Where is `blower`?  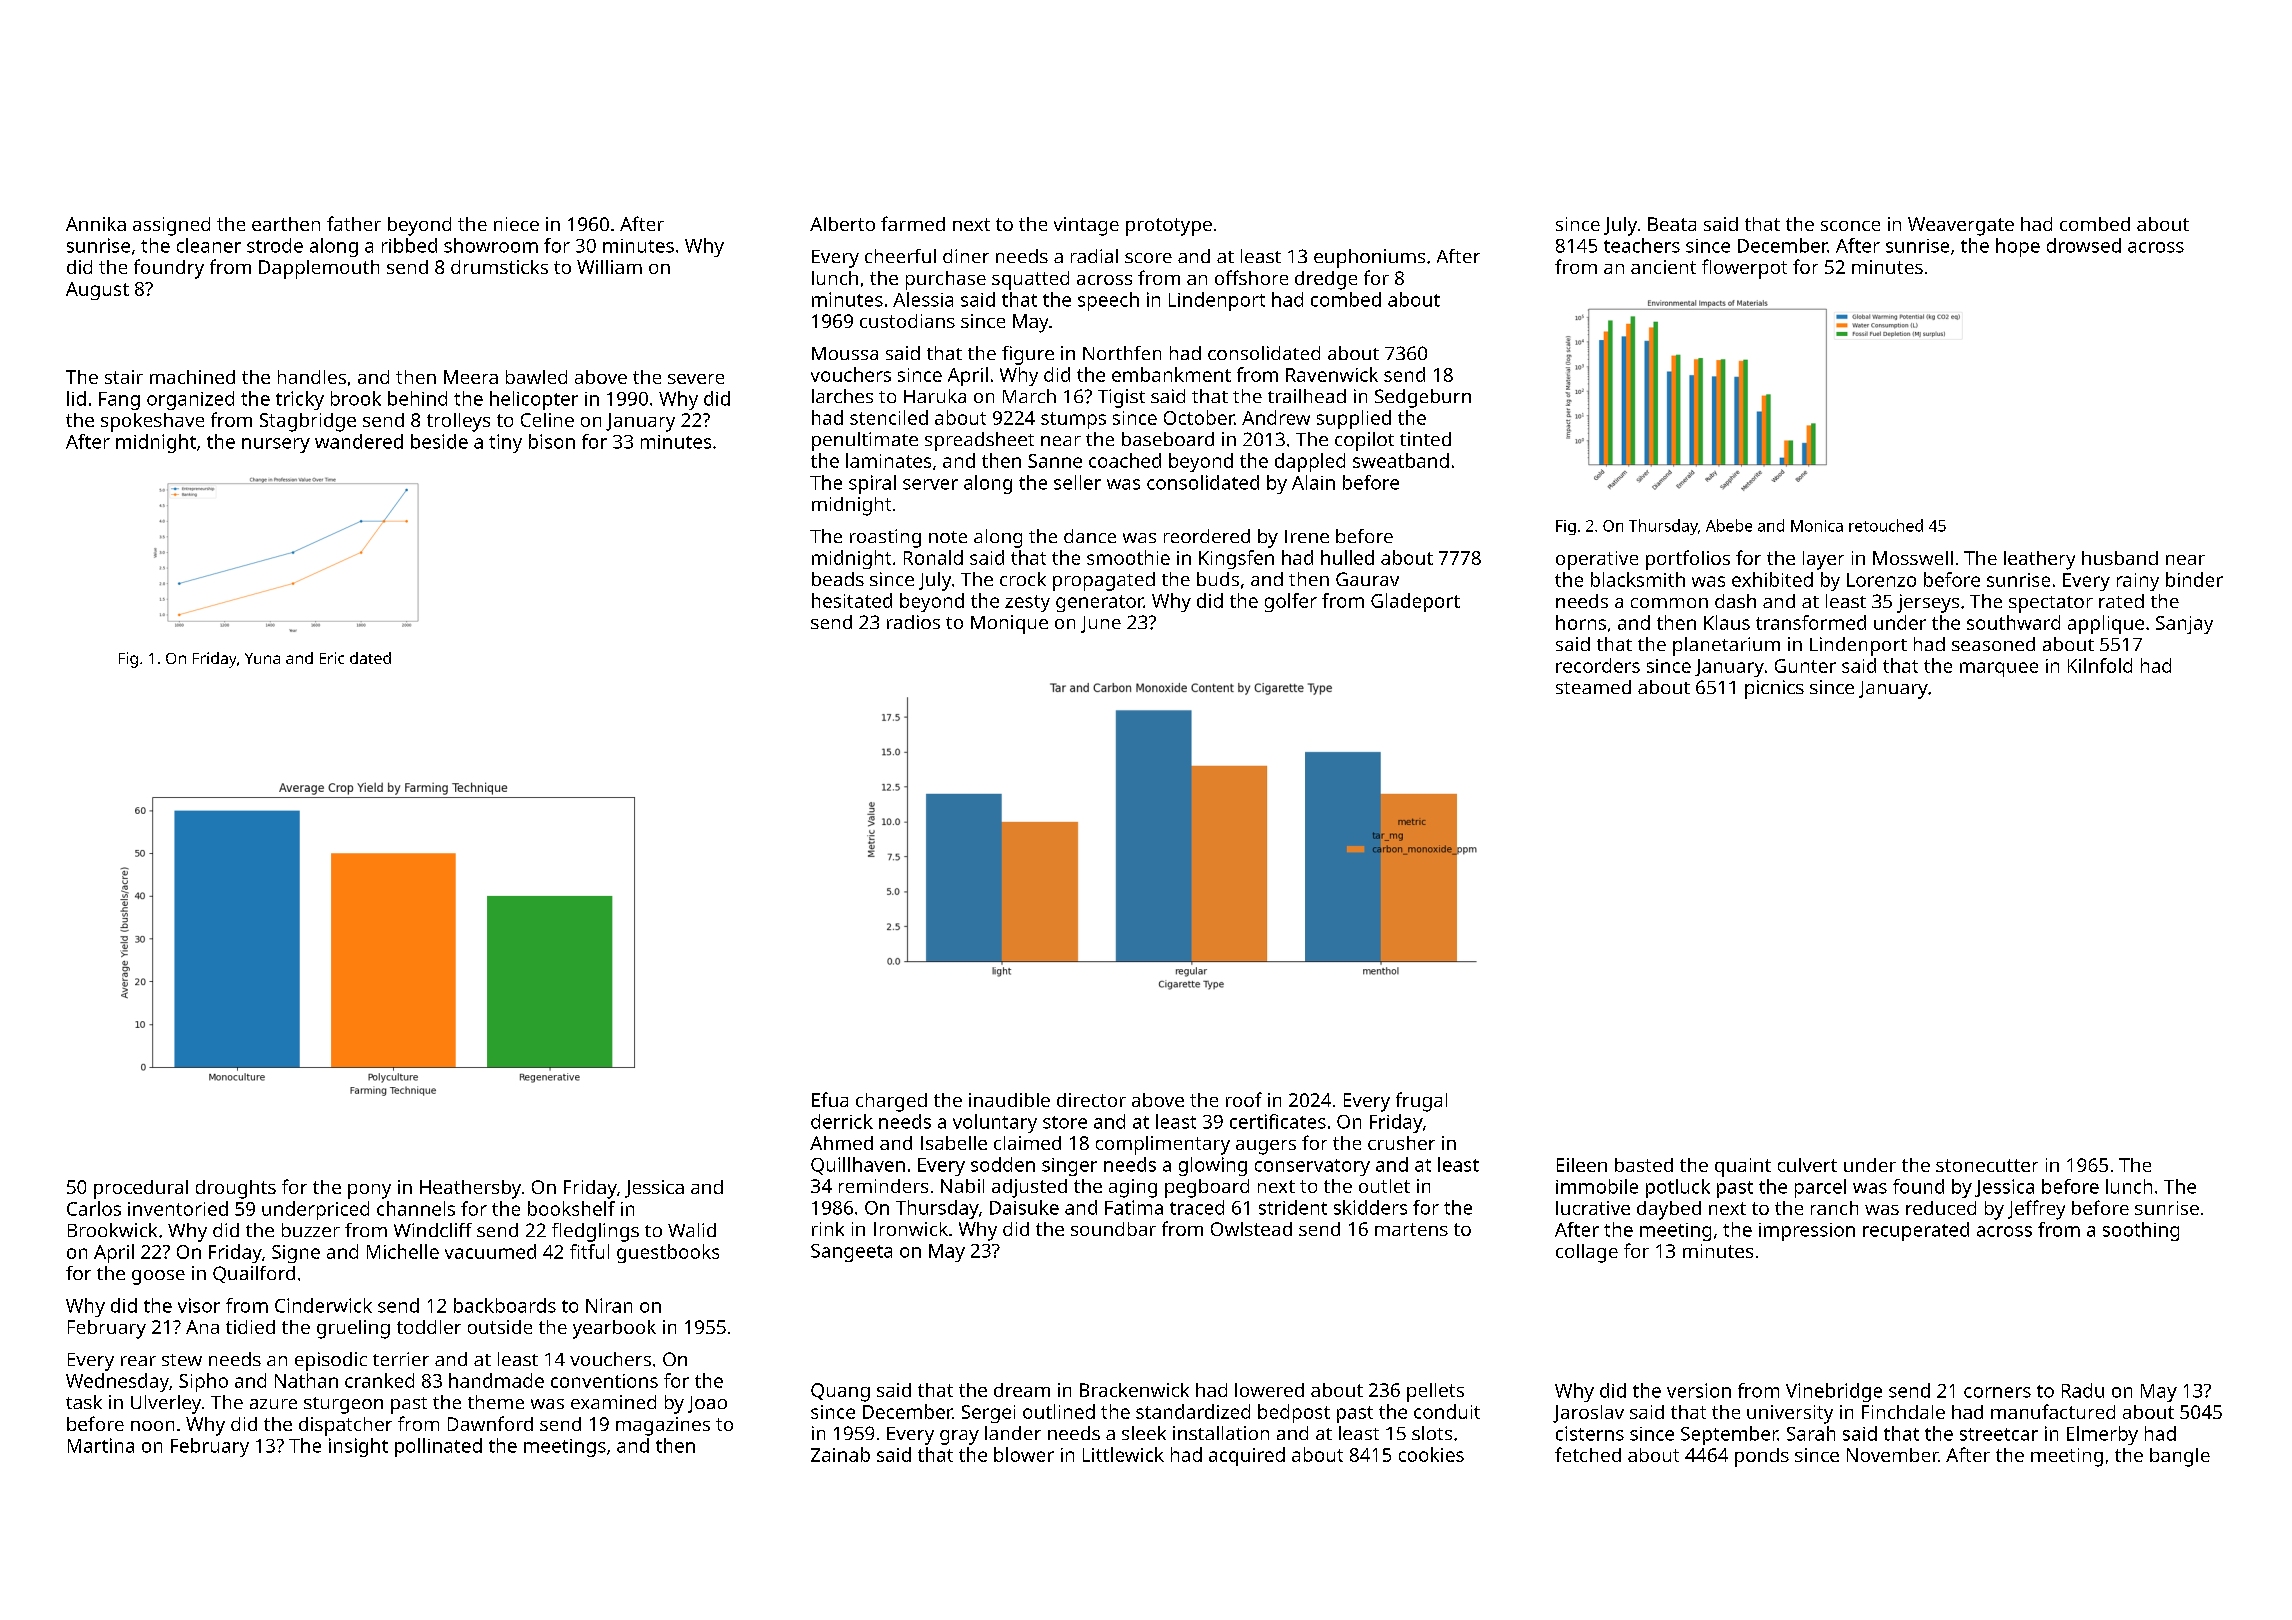 blower is located at coordinates (1024, 1454).
